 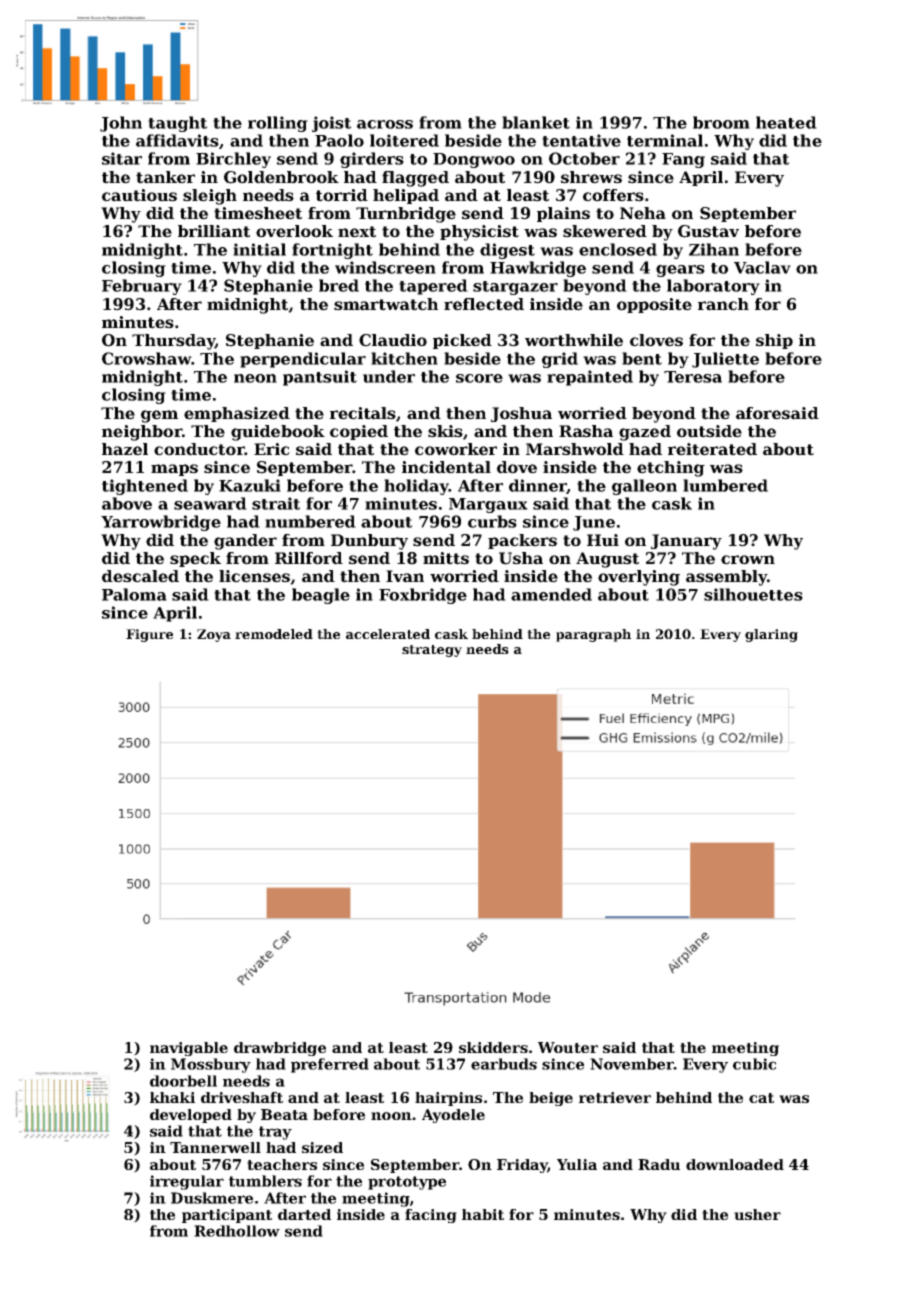 I want to click on preferred, so click(x=330, y=1065).
